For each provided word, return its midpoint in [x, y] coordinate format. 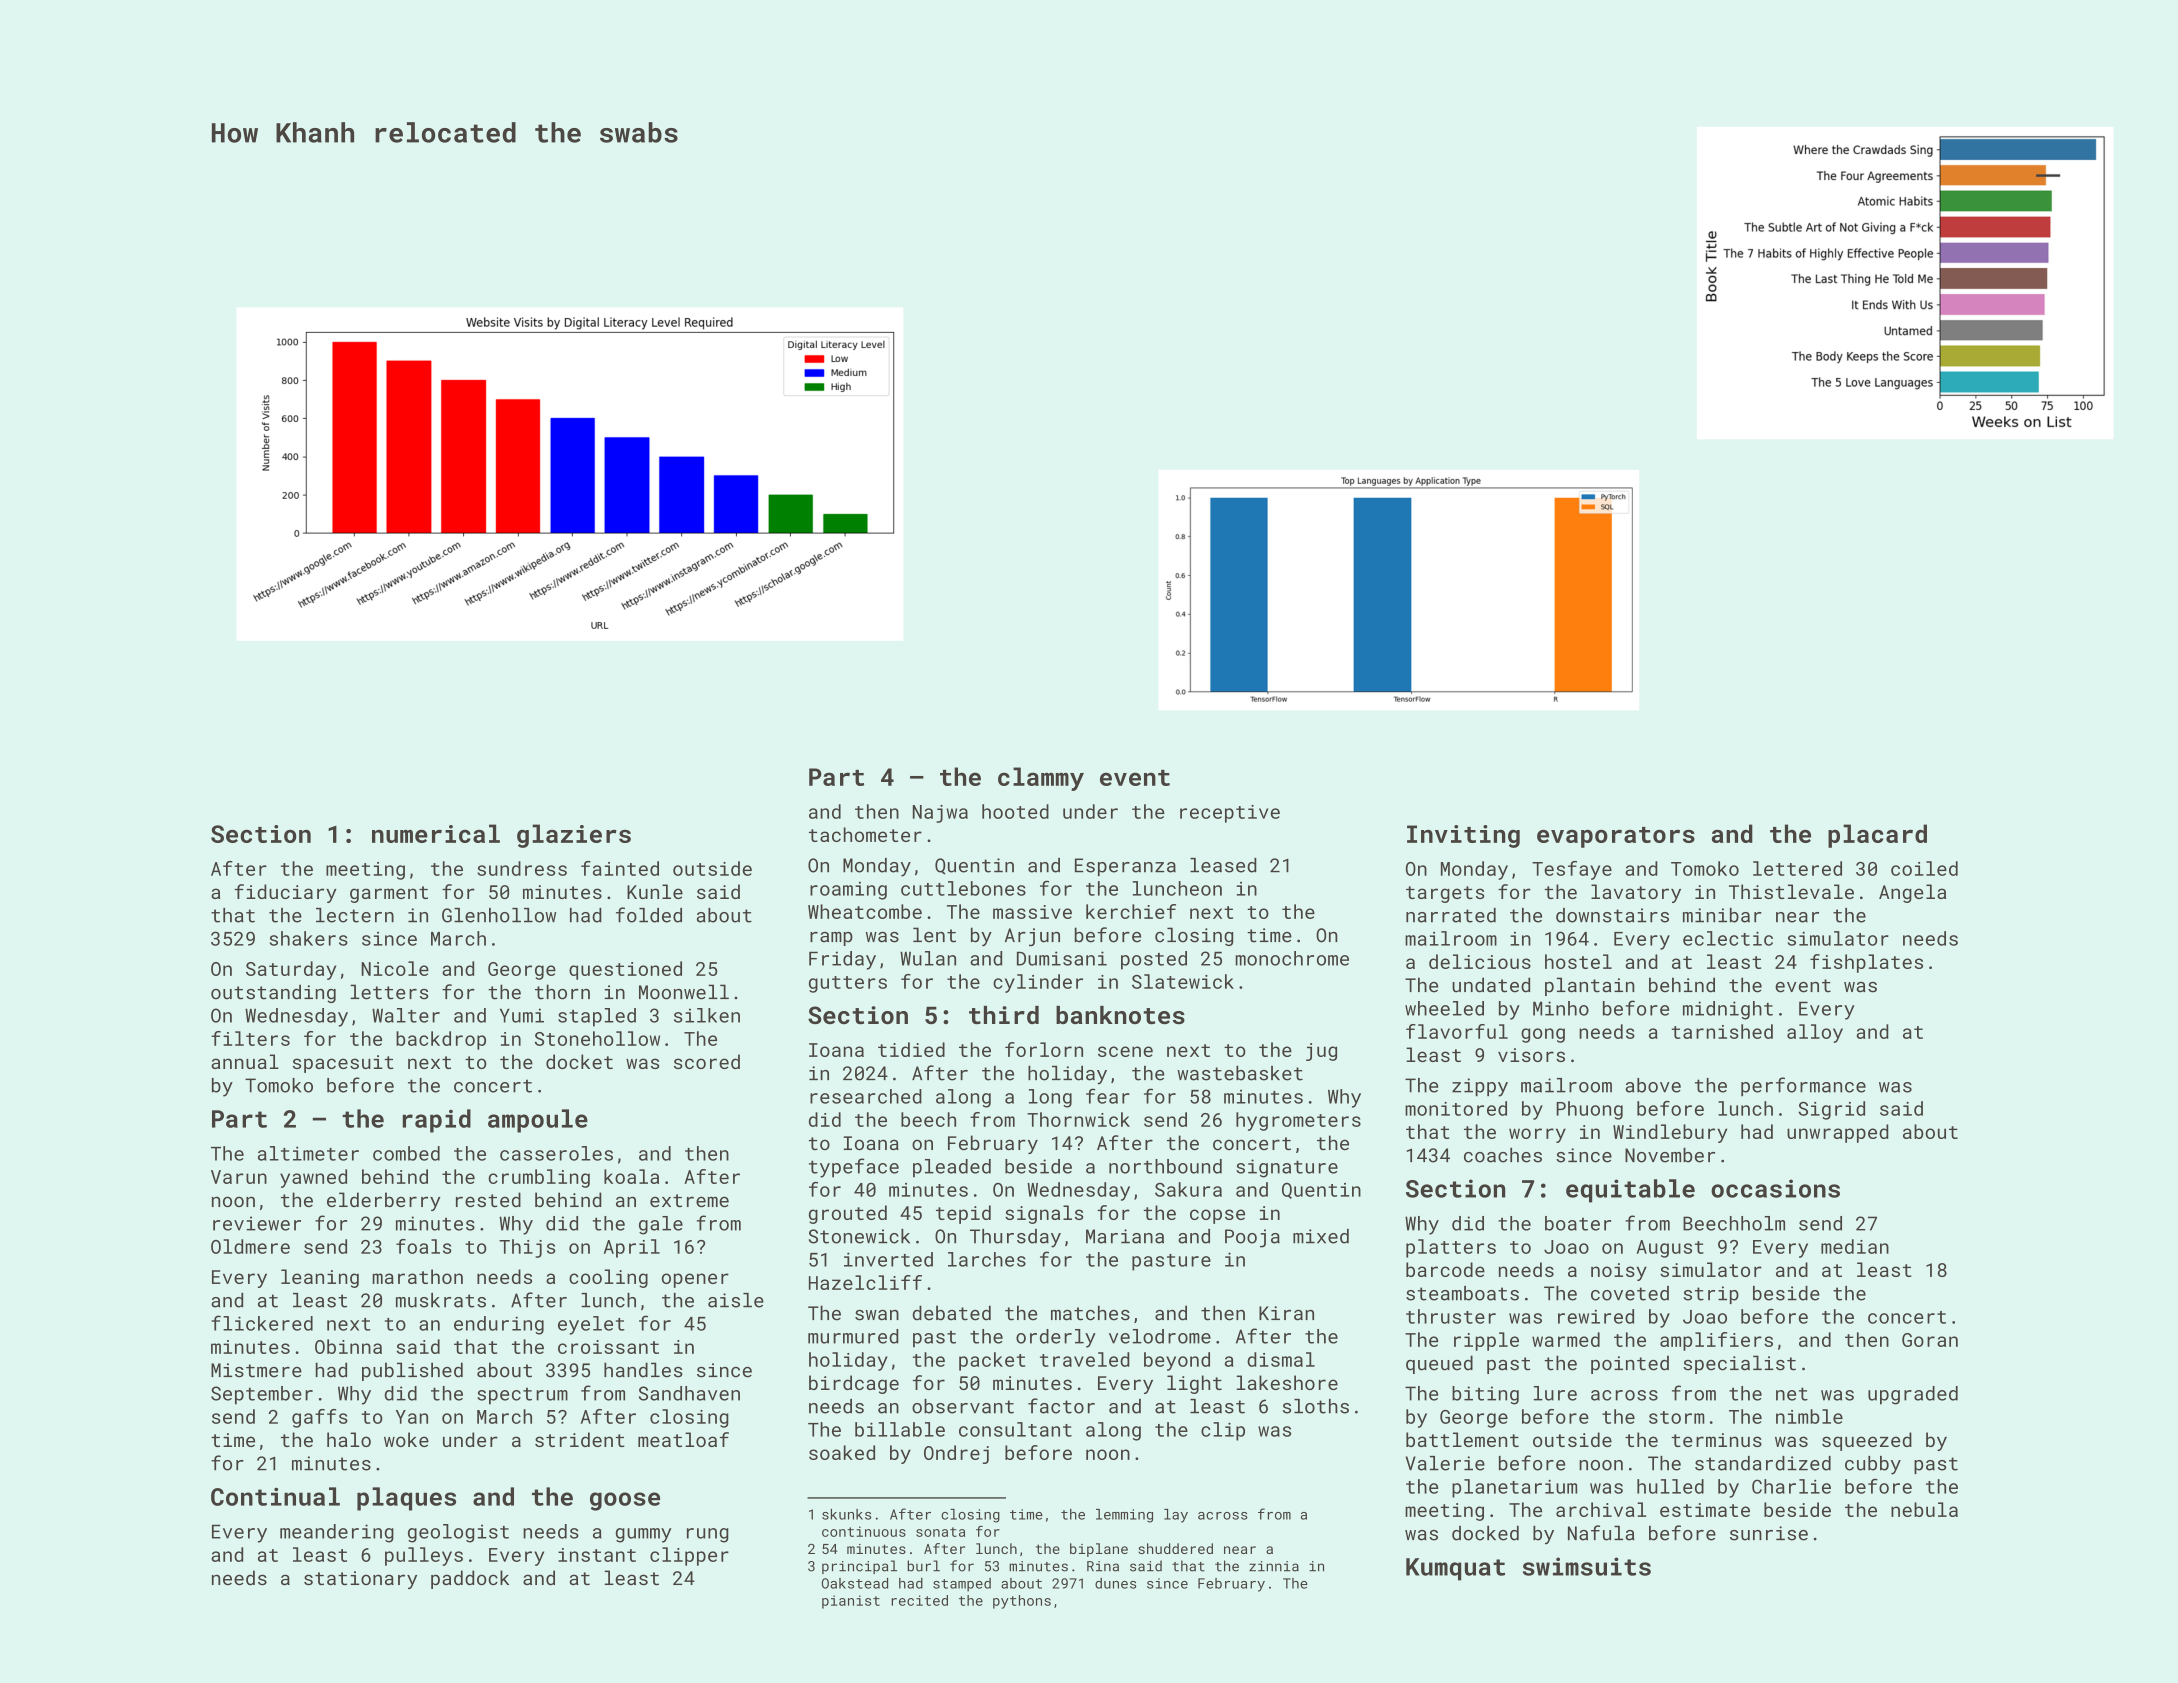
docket [579, 1061]
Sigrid [1831, 1110]
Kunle [655, 891]
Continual [275, 1496]
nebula [1924, 1509]
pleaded [952, 1168]
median [1855, 1246]
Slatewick [1183, 981]
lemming [1124, 1516]
